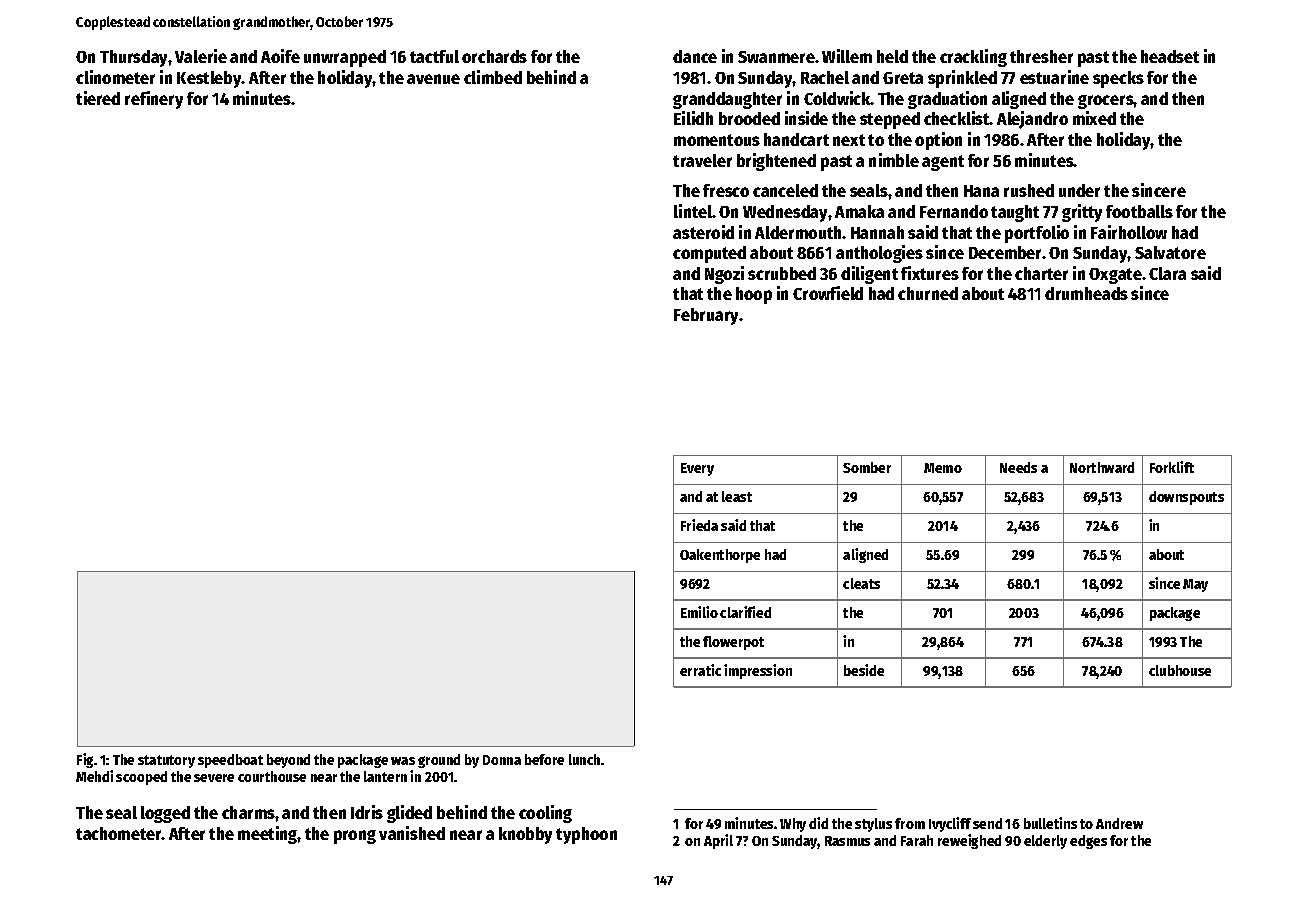 The width and height of the image is (1308, 924). I want to click on tiered, so click(98, 98).
